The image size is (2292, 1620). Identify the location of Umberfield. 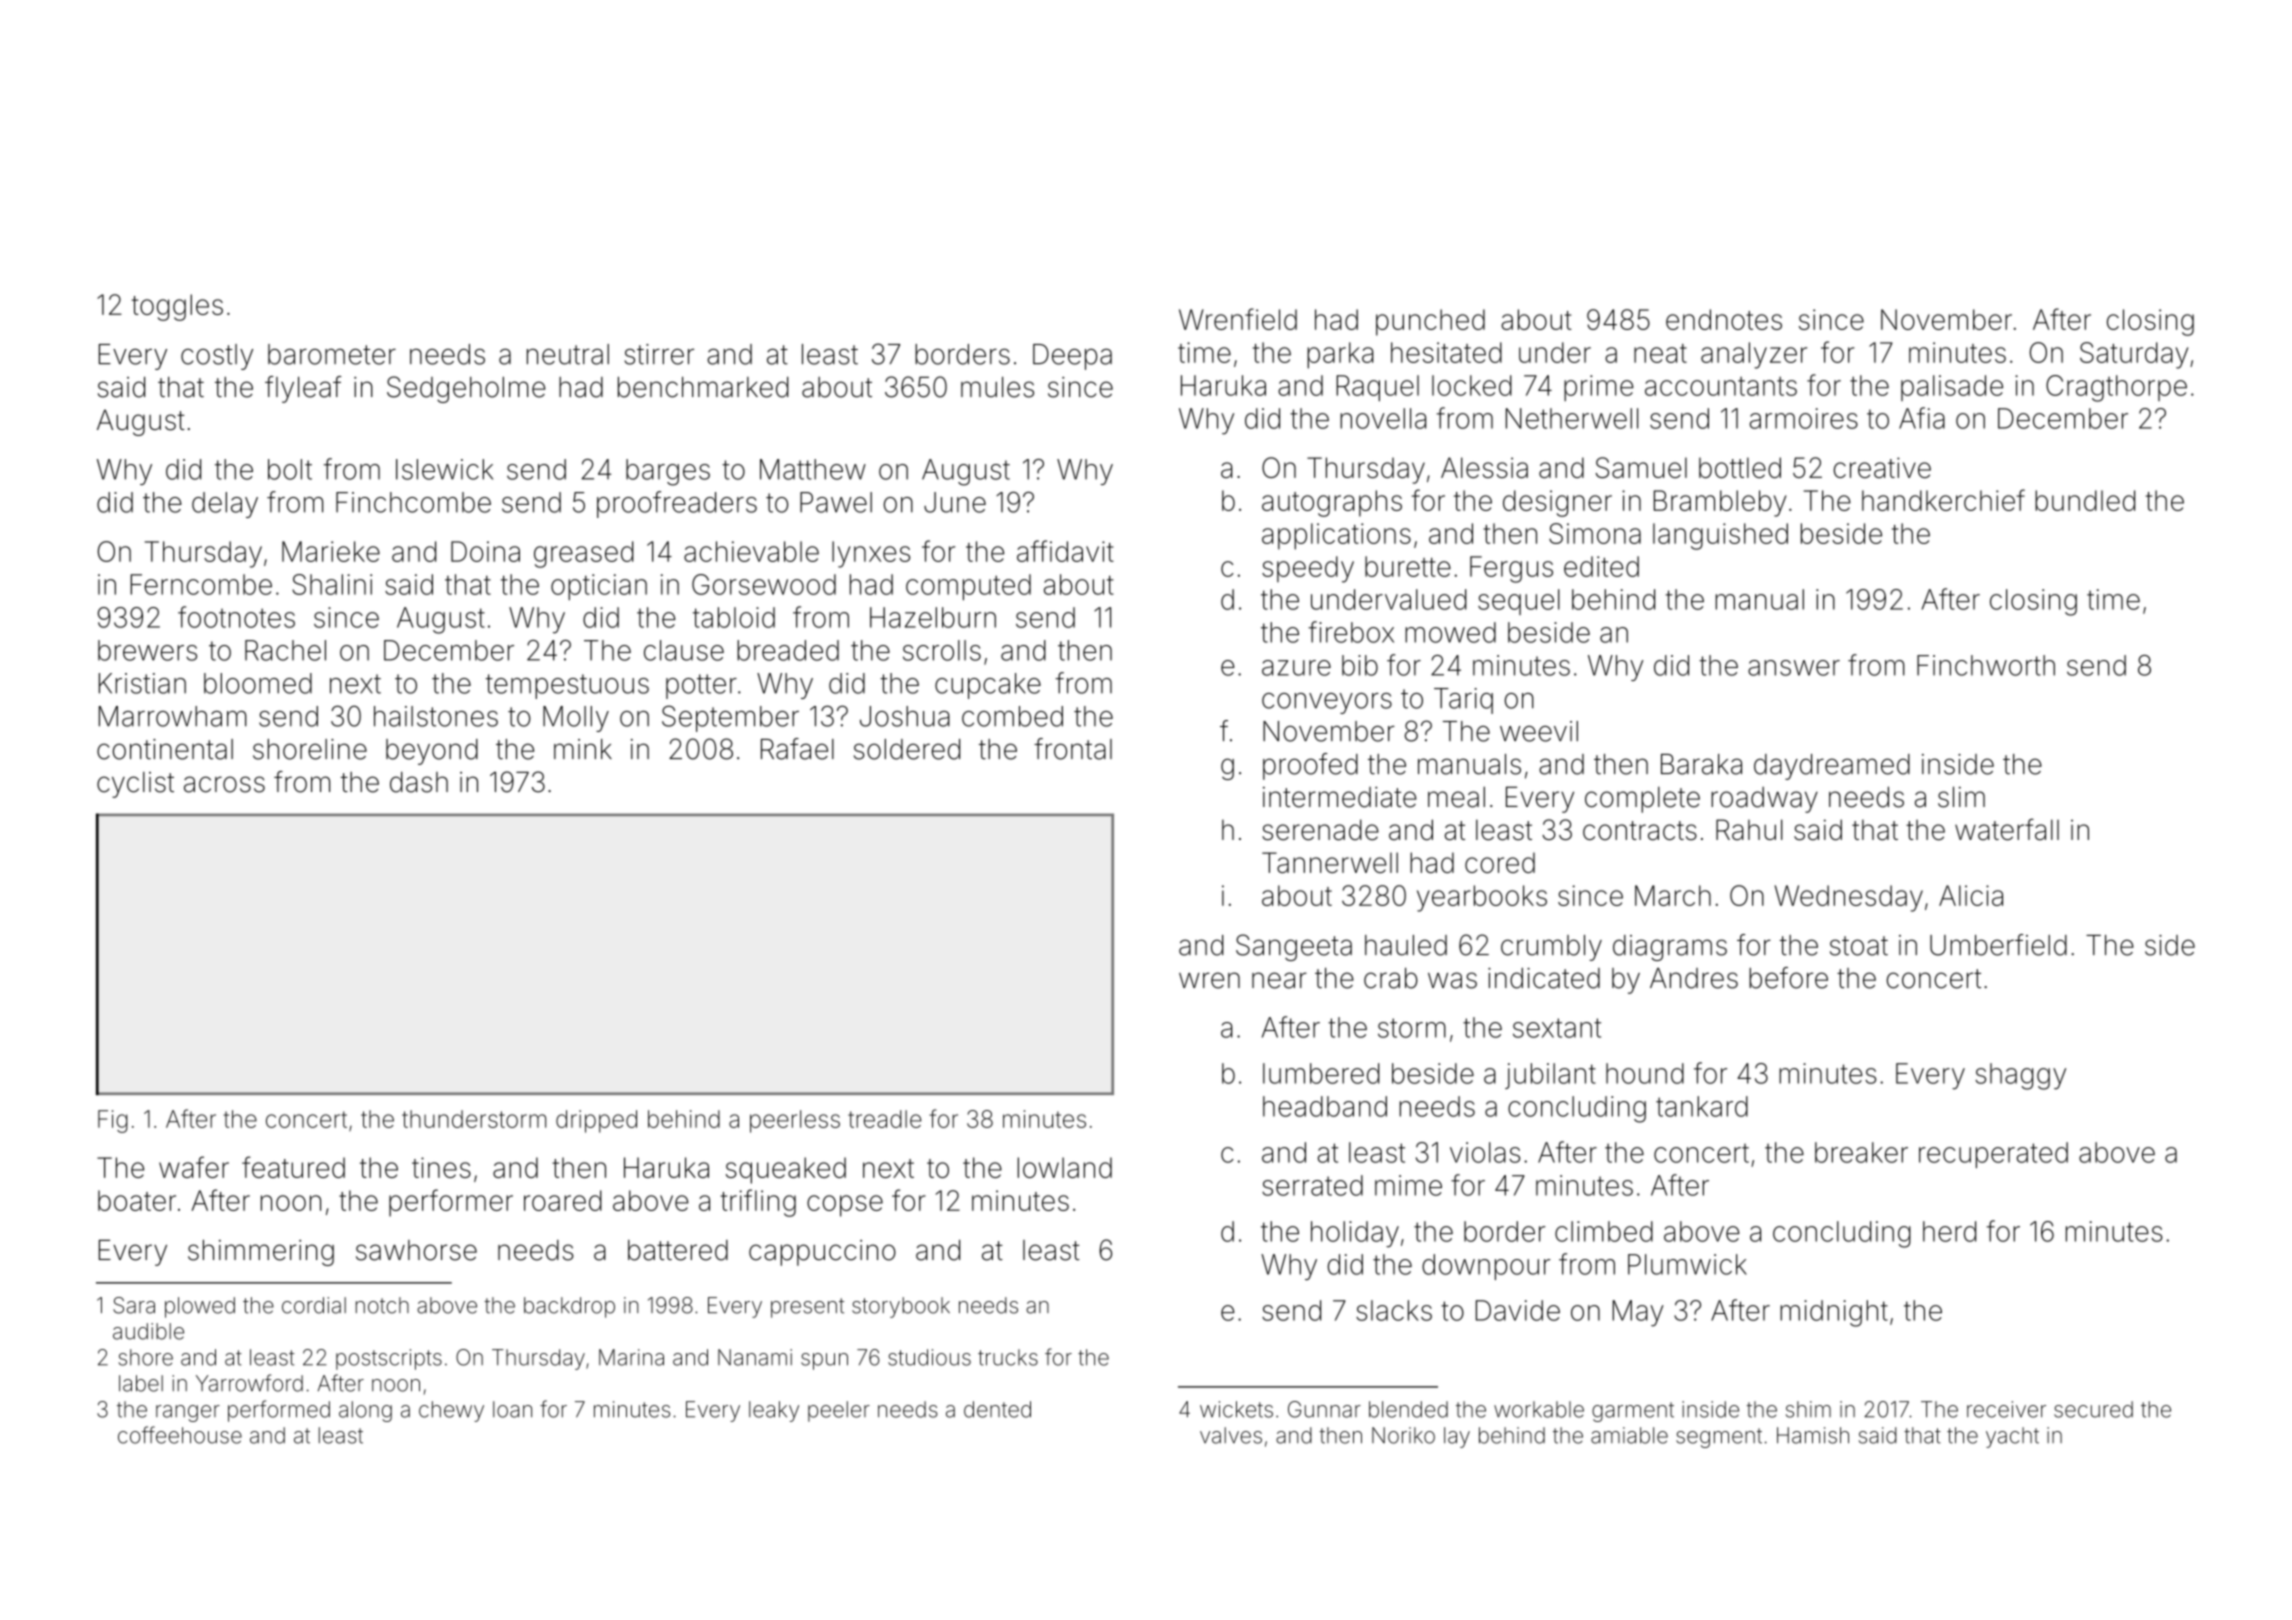
(1998, 945).
